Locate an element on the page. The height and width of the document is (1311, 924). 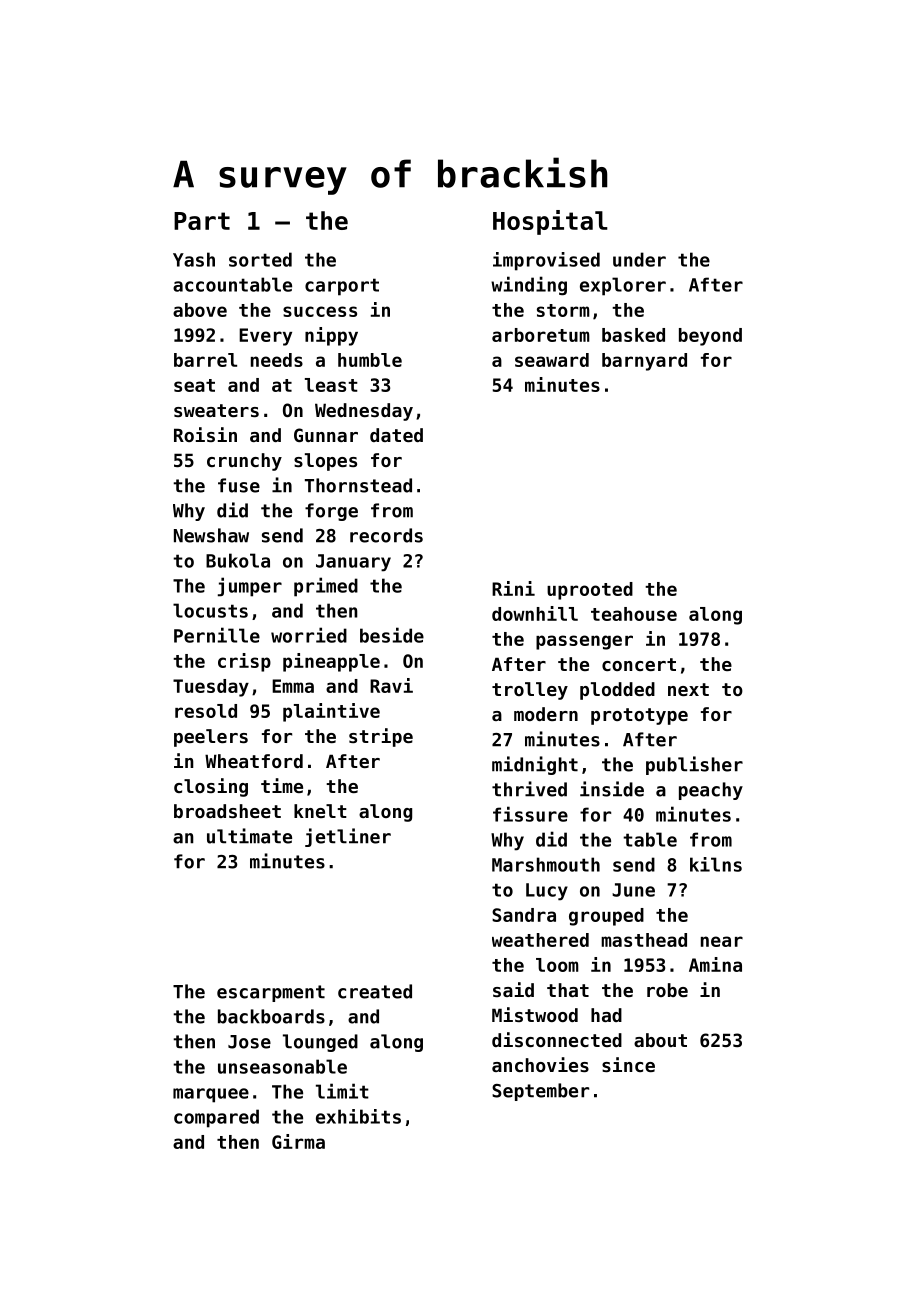
sorted is located at coordinates (260, 259).
